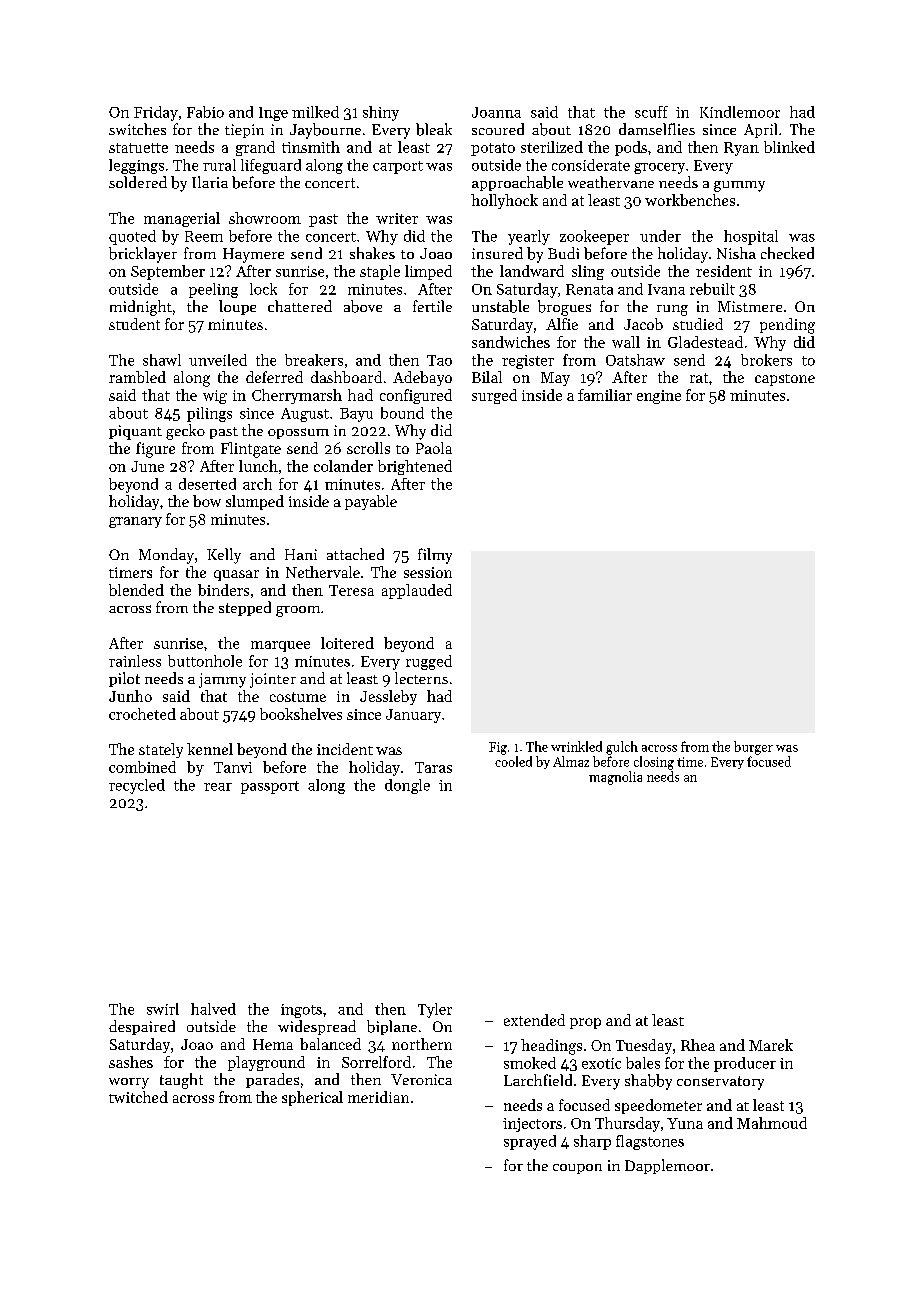  Describe the element at coordinates (434, 129) in the screenshot. I see `bleak` at that location.
